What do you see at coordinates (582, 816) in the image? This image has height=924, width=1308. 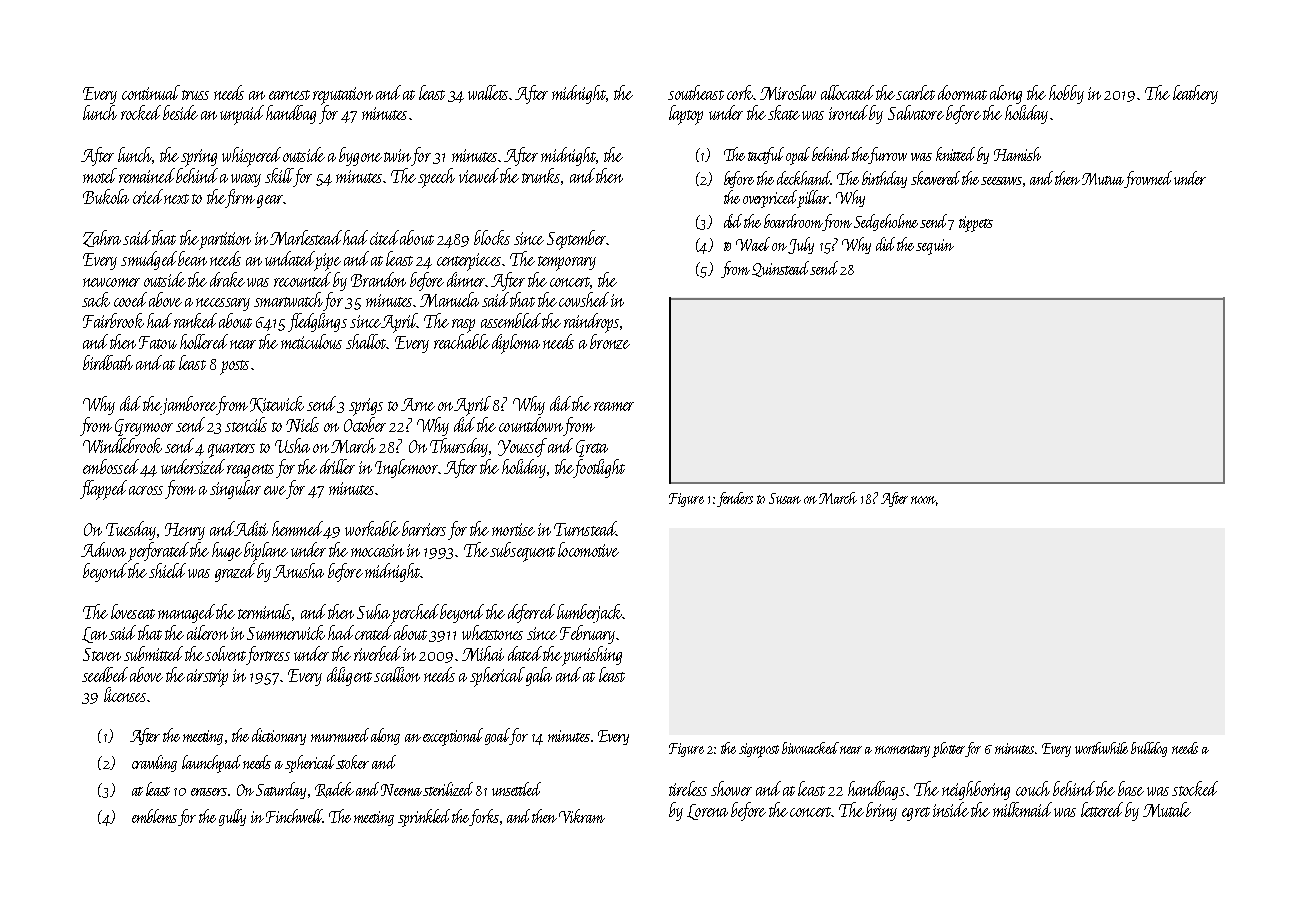 I see `Vikram` at bounding box center [582, 816].
